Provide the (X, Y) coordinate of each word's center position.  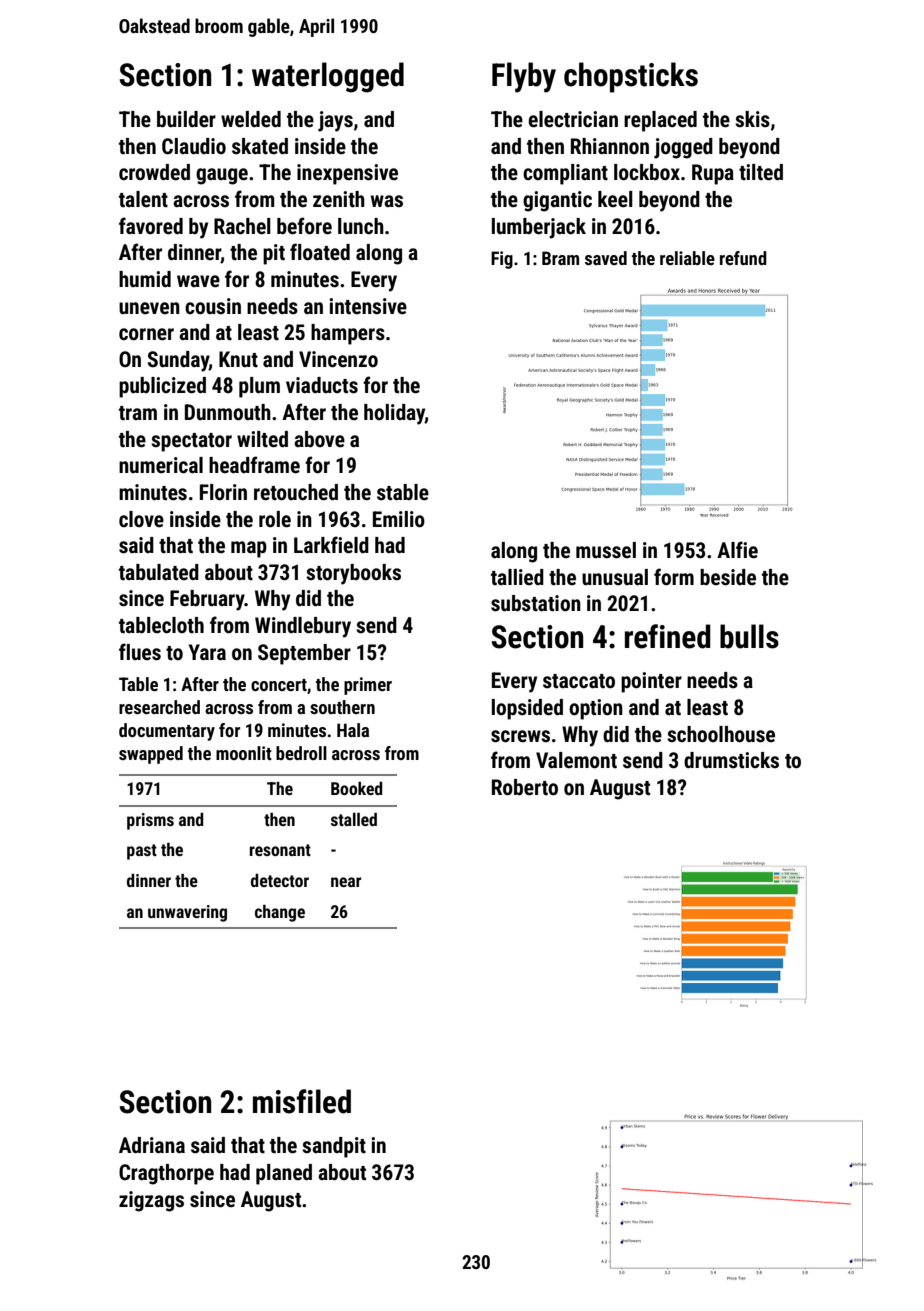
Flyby (524, 77)
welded (251, 119)
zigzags (151, 1201)
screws (520, 736)
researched (159, 707)
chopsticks (631, 77)
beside (728, 577)
